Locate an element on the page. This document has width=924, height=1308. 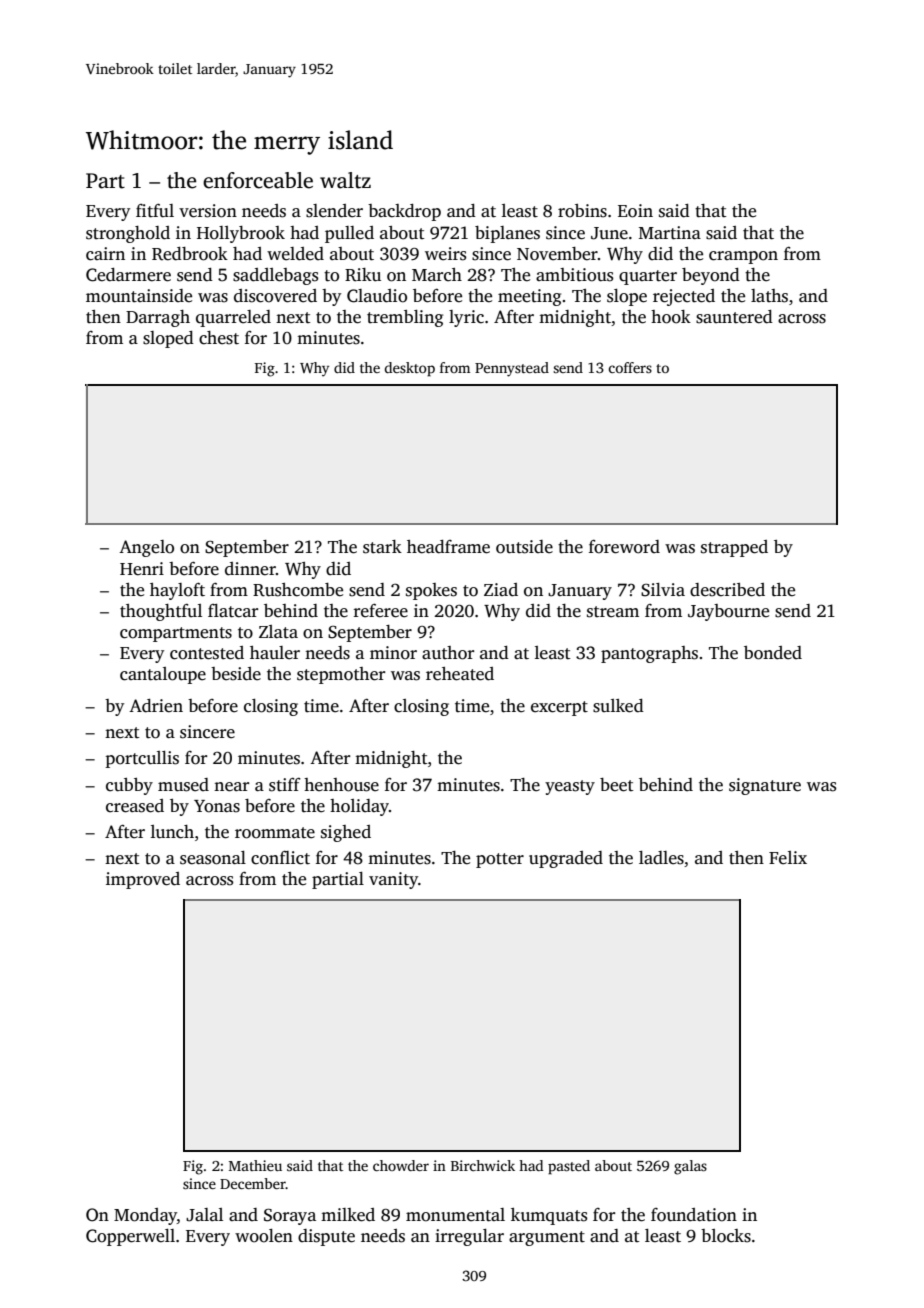
conflict is located at coordinates (280, 858).
